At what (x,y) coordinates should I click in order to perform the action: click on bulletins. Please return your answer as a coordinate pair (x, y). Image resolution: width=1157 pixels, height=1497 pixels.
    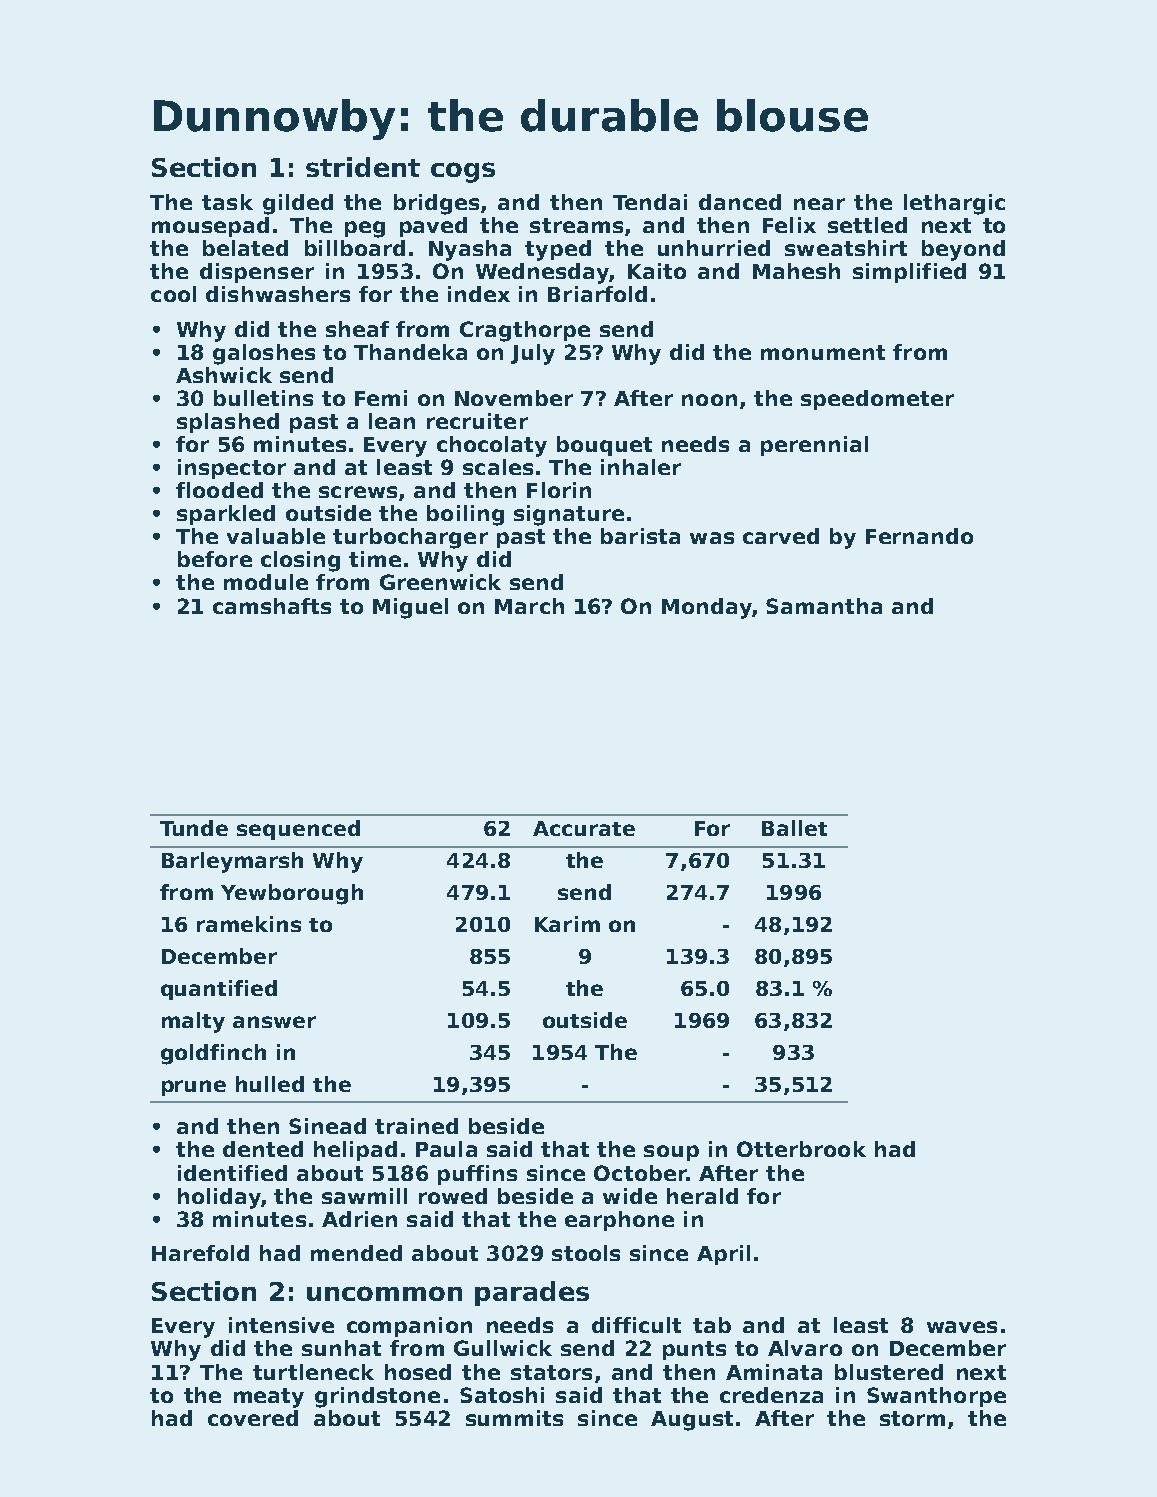
    Looking at the image, I should click on (263, 398).
